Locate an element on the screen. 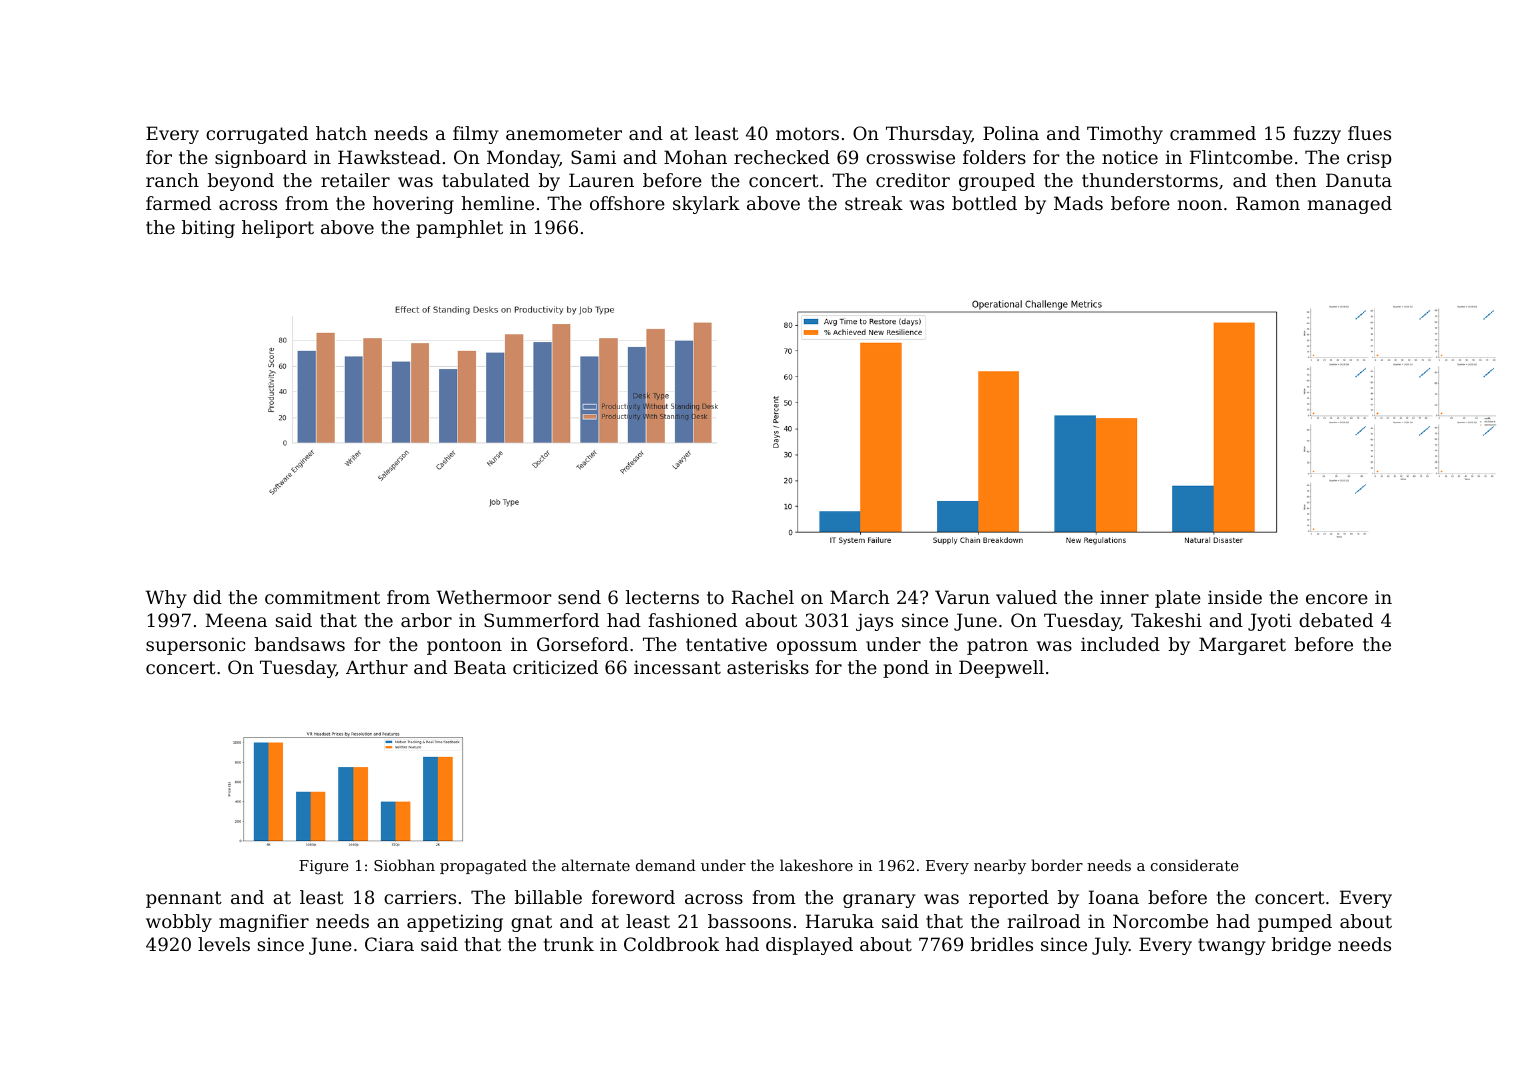 This screenshot has width=1538, height=1087. Varun is located at coordinates (962, 597).
